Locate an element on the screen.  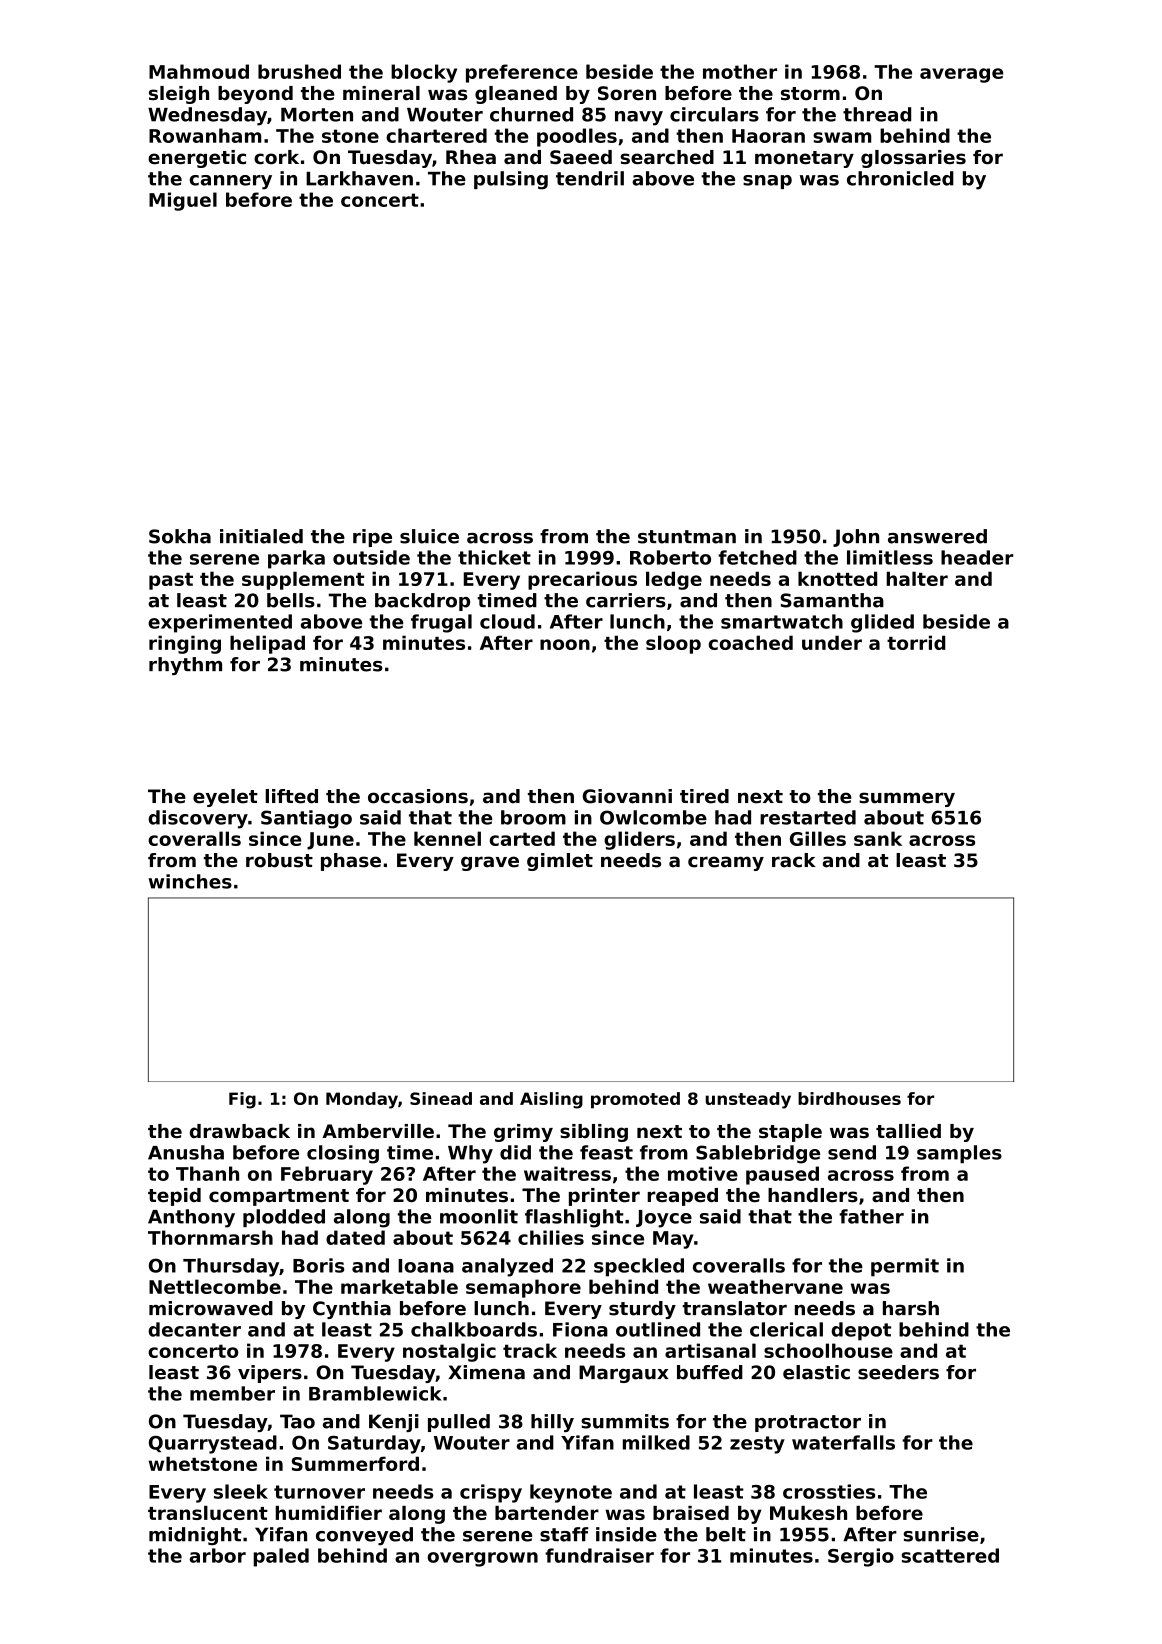
Mahmoud is located at coordinates (199, 71).
